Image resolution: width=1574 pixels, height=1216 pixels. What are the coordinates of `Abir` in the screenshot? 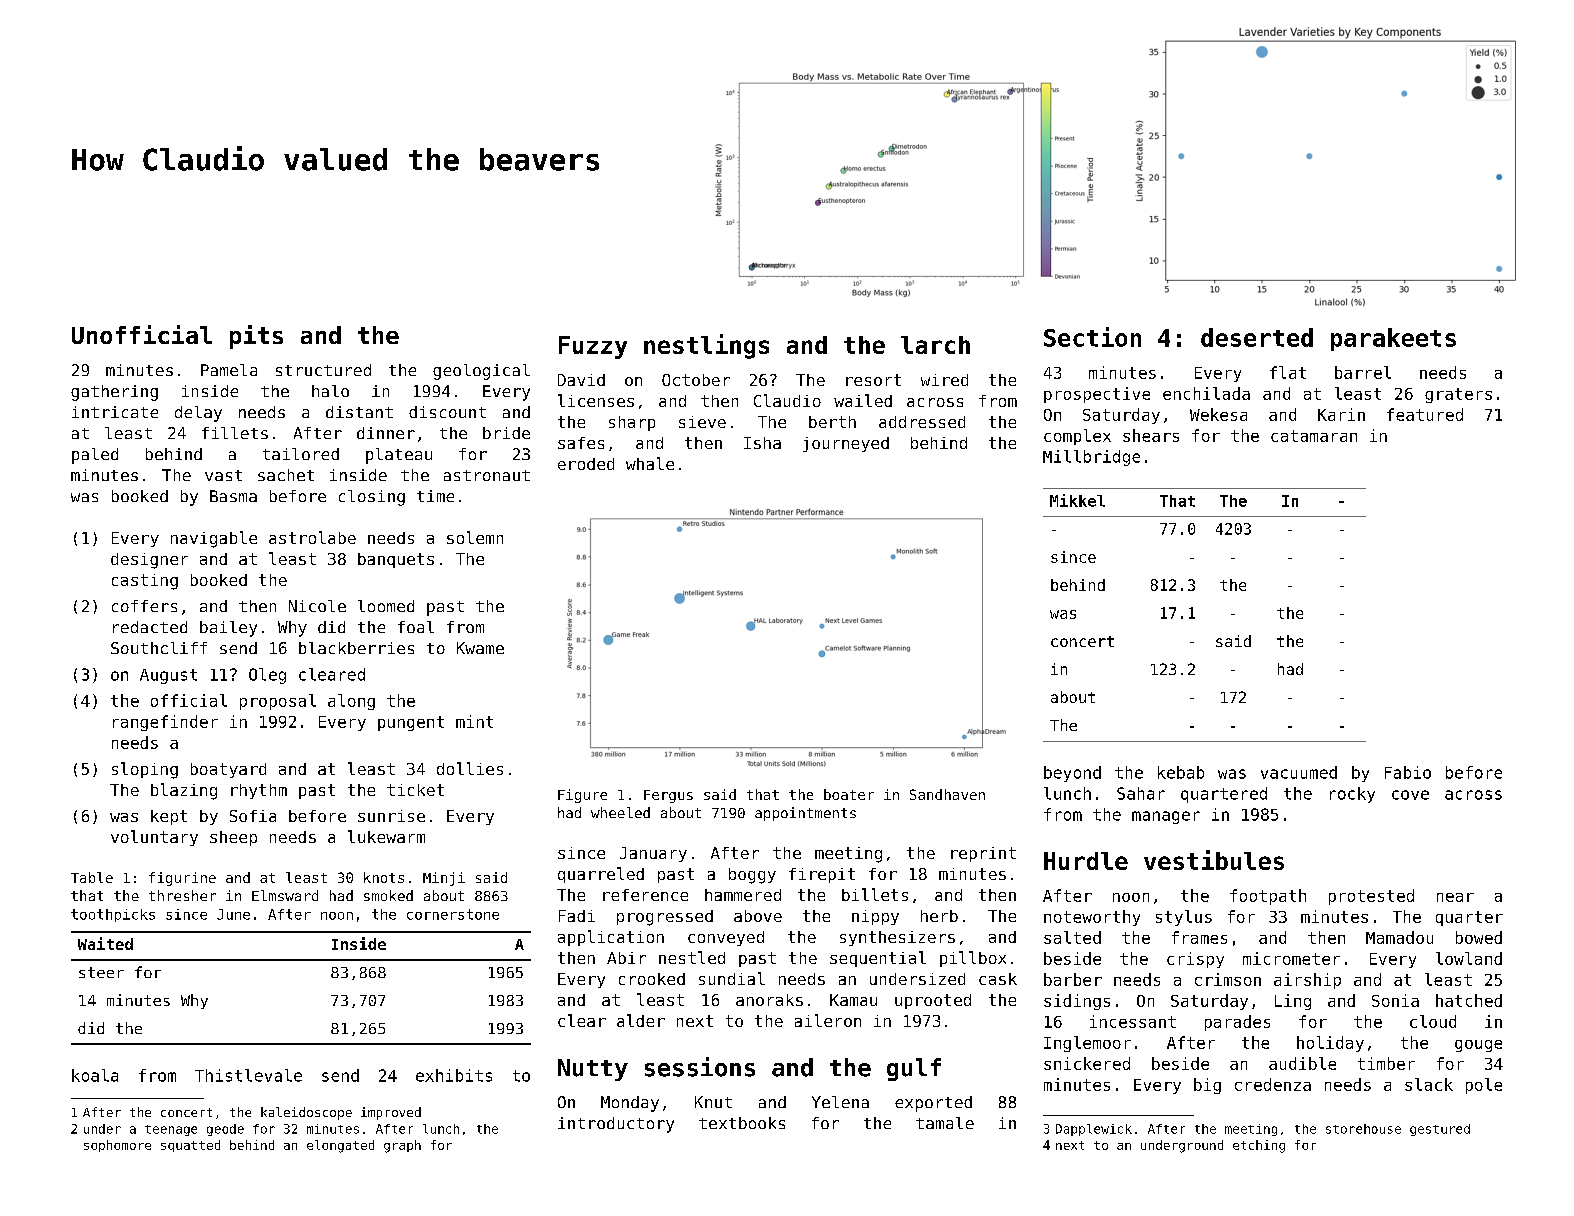 It's located at (626, 958).
